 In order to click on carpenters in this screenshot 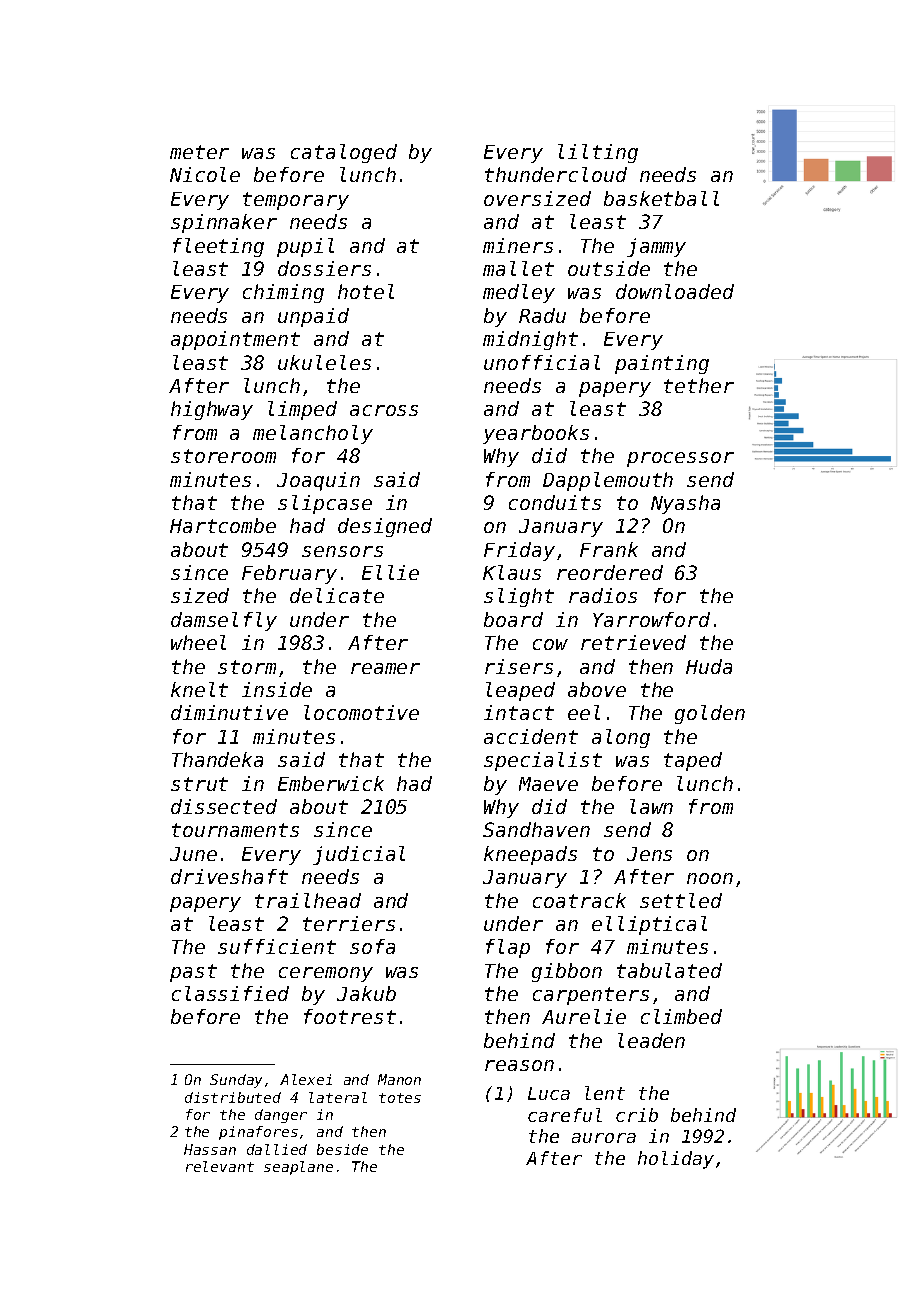, I will do `click(591, 996)`.
